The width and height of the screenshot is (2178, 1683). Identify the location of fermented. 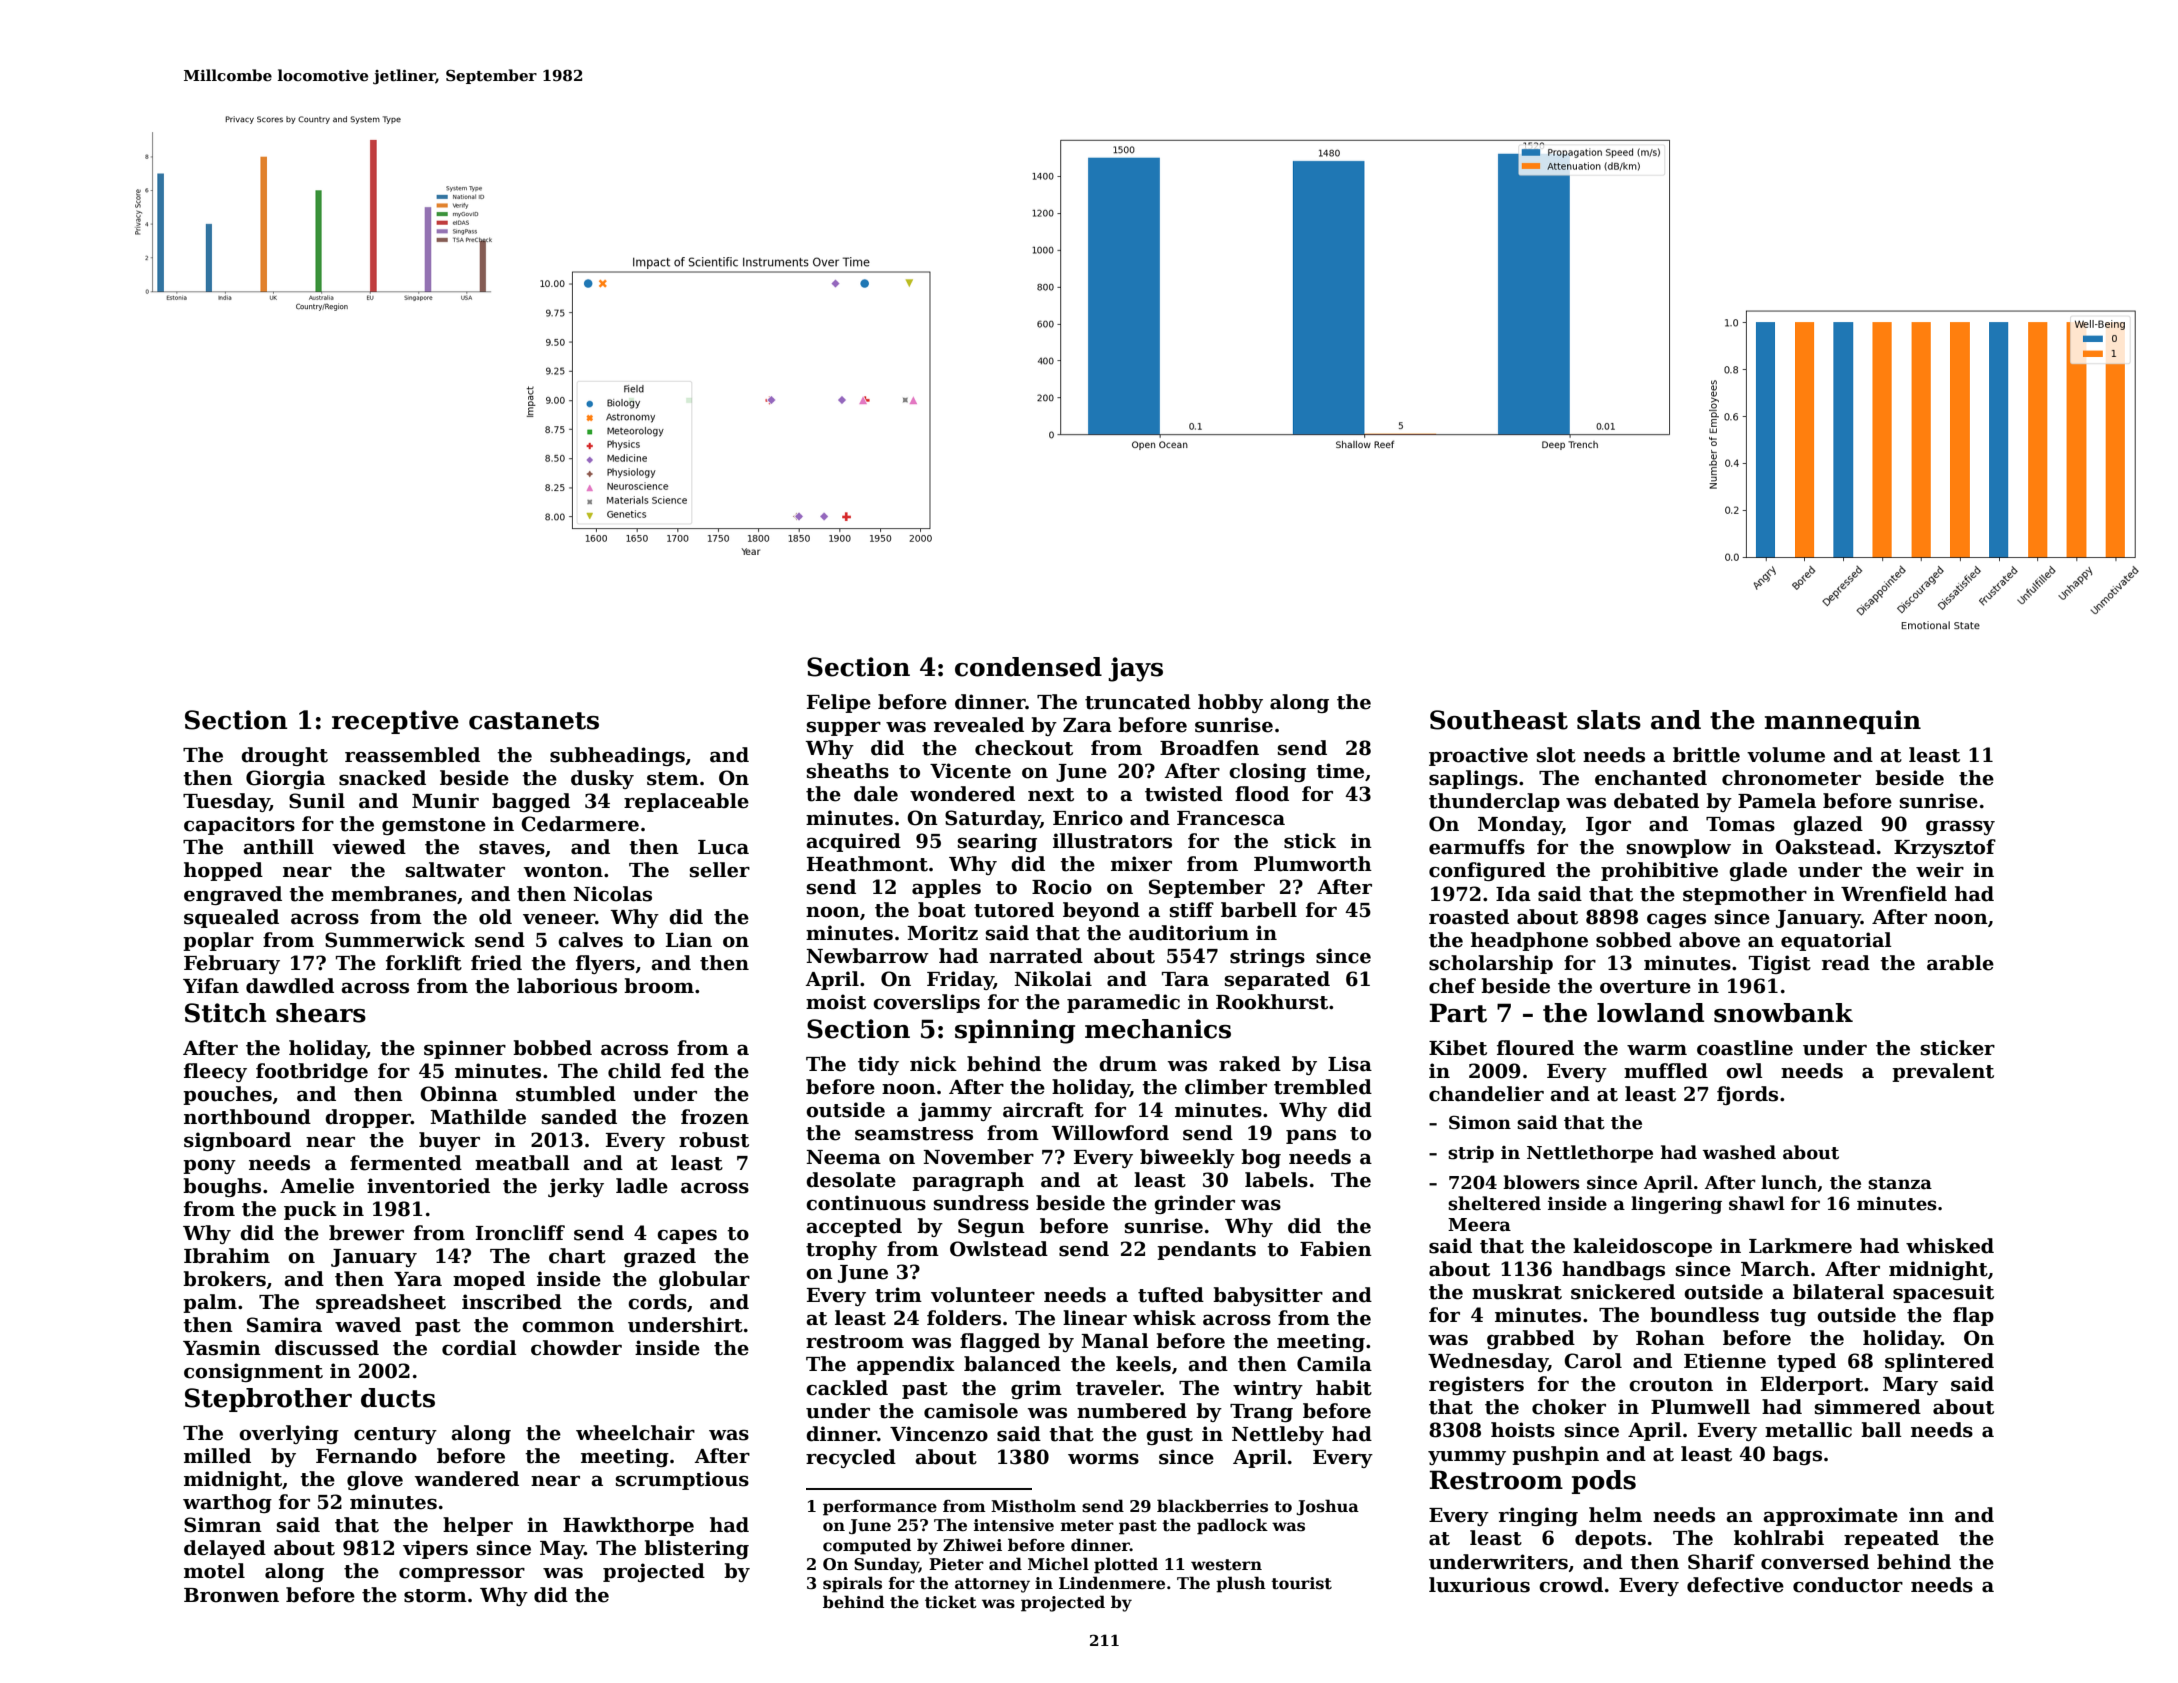
(406, 1163).
